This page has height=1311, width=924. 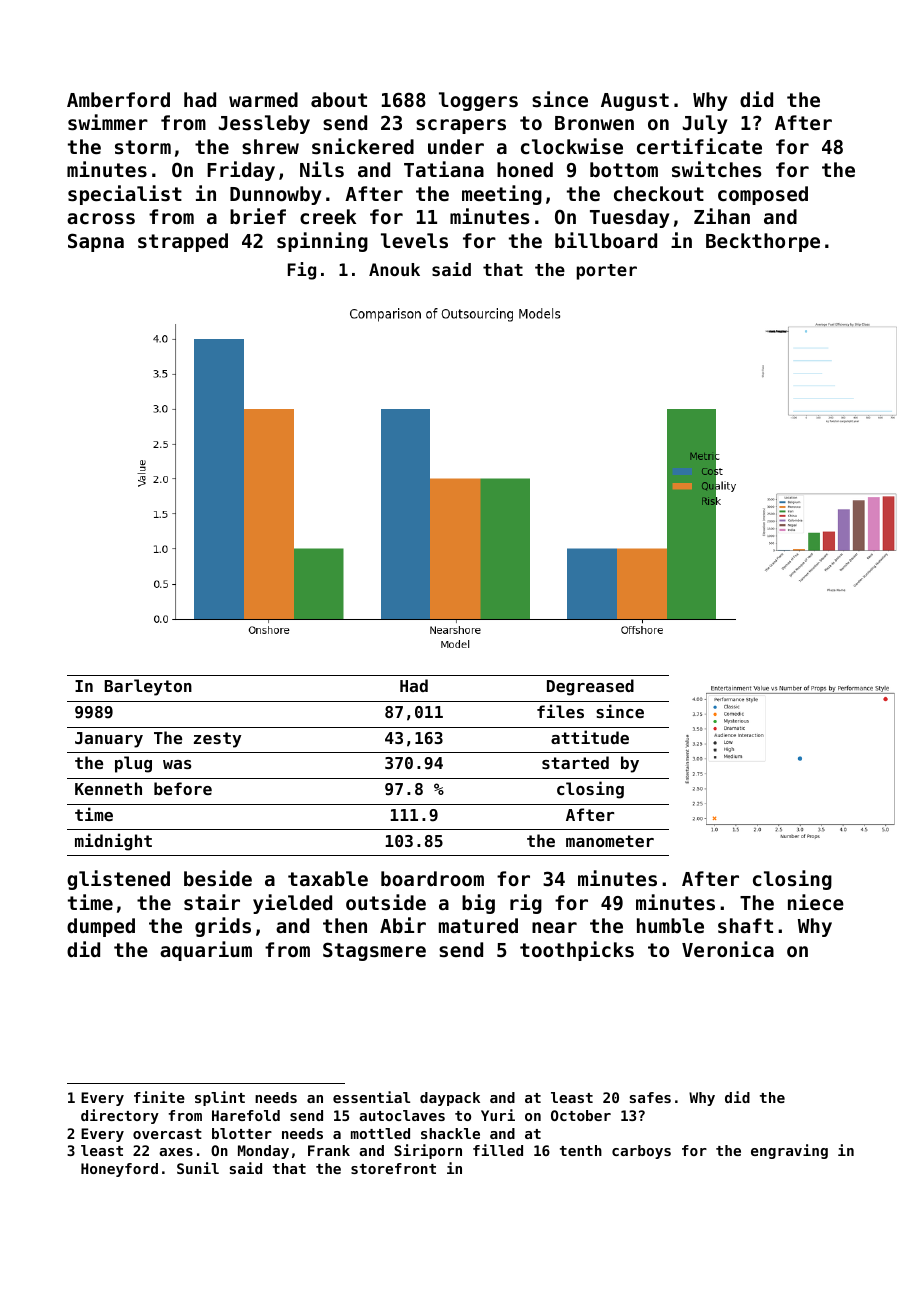 What do you see at coordinates (120, 1116) in the page?
I see `directory` at bounding box center [120, 1116].
